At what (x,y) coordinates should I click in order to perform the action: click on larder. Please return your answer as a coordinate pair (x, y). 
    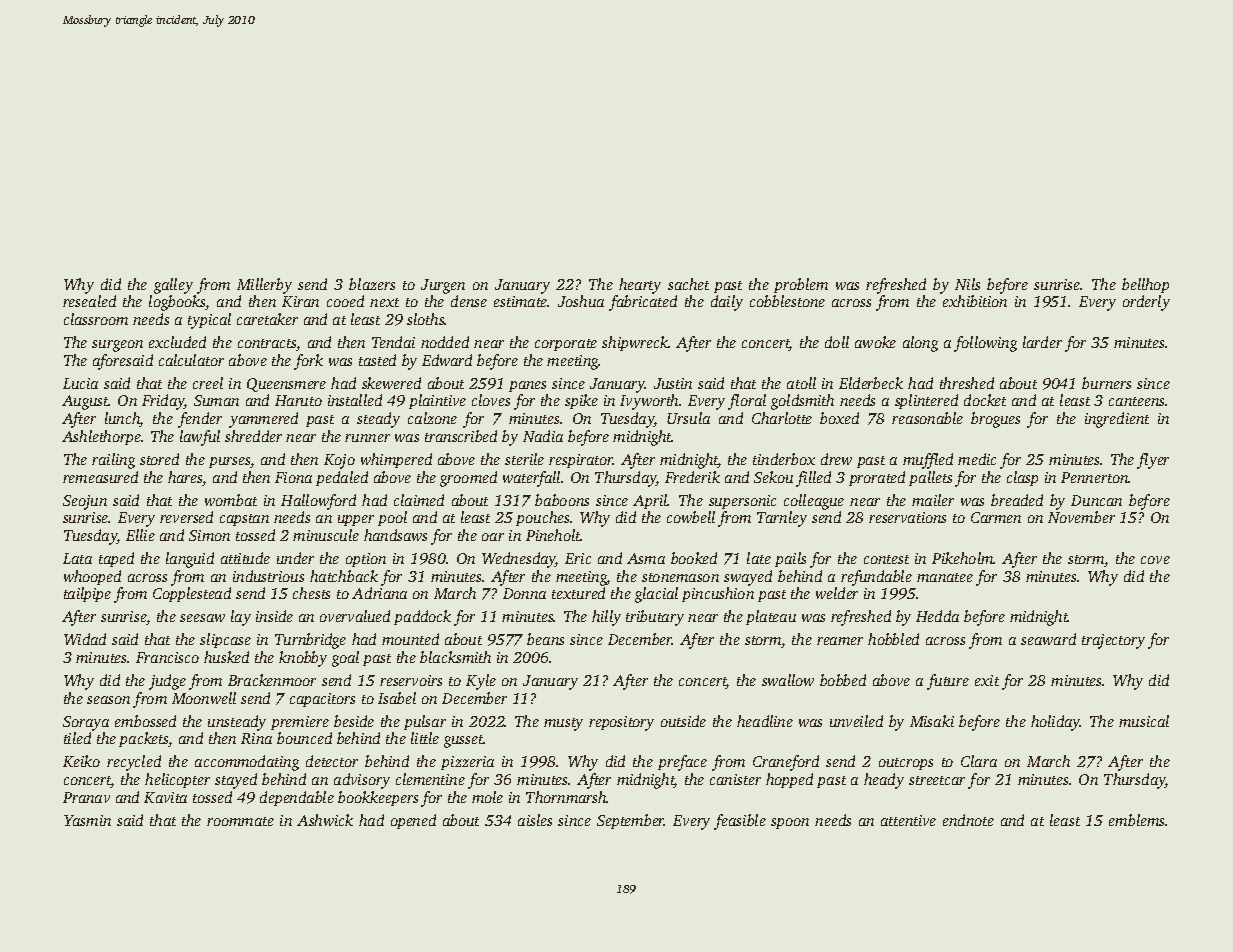
    Looking at the image, I should click on (1042, 342).
